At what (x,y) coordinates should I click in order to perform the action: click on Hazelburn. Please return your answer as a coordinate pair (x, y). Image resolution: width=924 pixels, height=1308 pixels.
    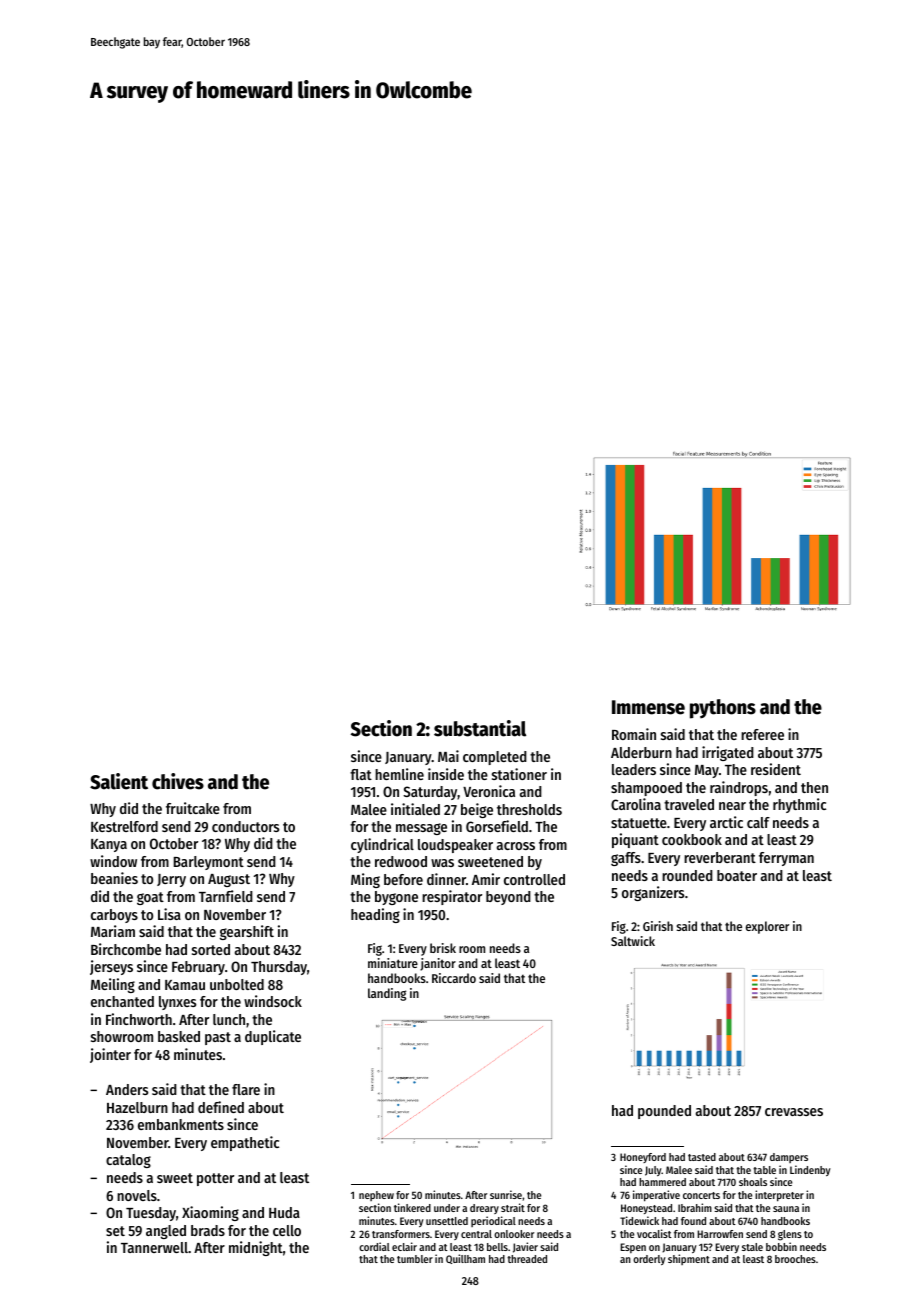
    Looking at the image, I should click on (137, 1107).
